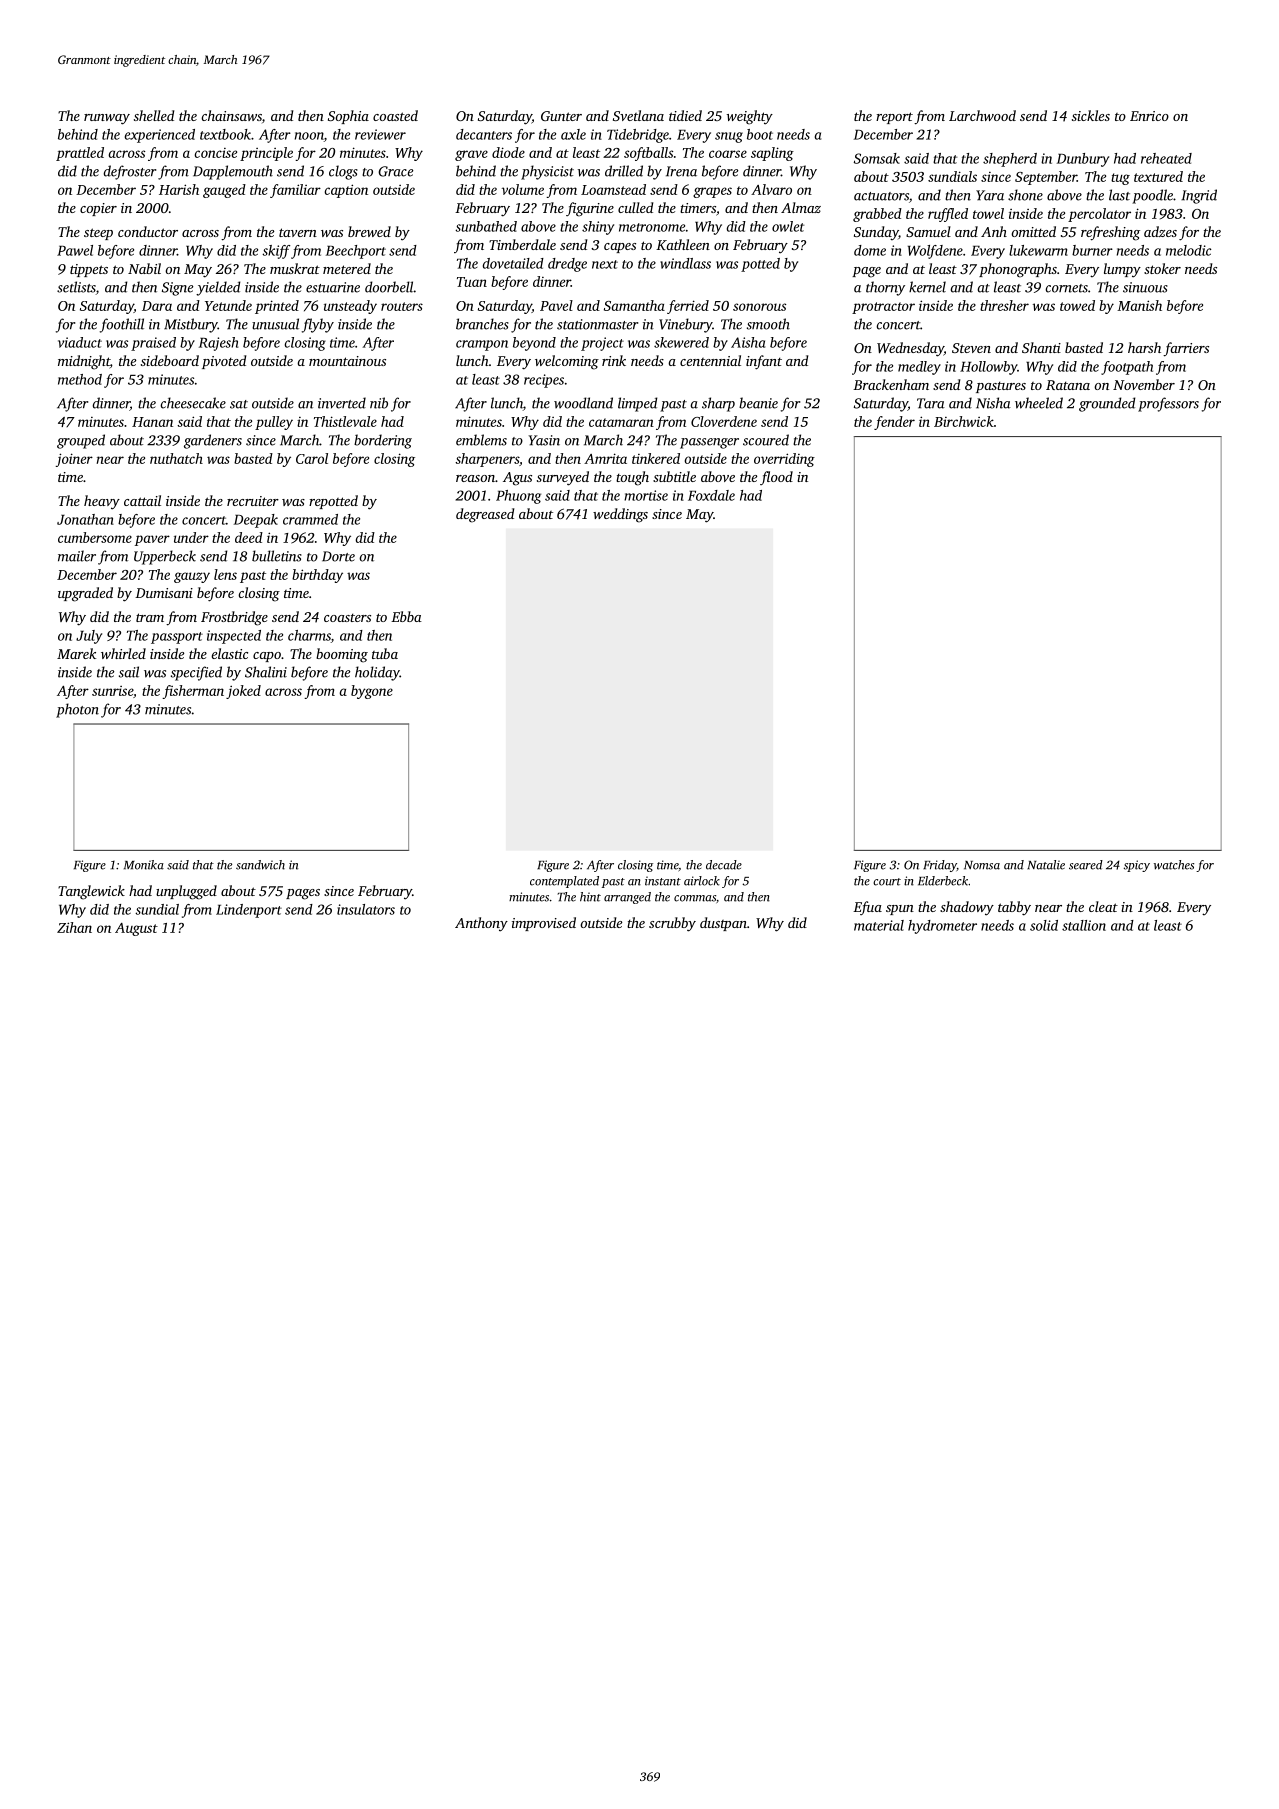 The image size is (1279, 1809). I want to click on Harish, so click(179, 189).
